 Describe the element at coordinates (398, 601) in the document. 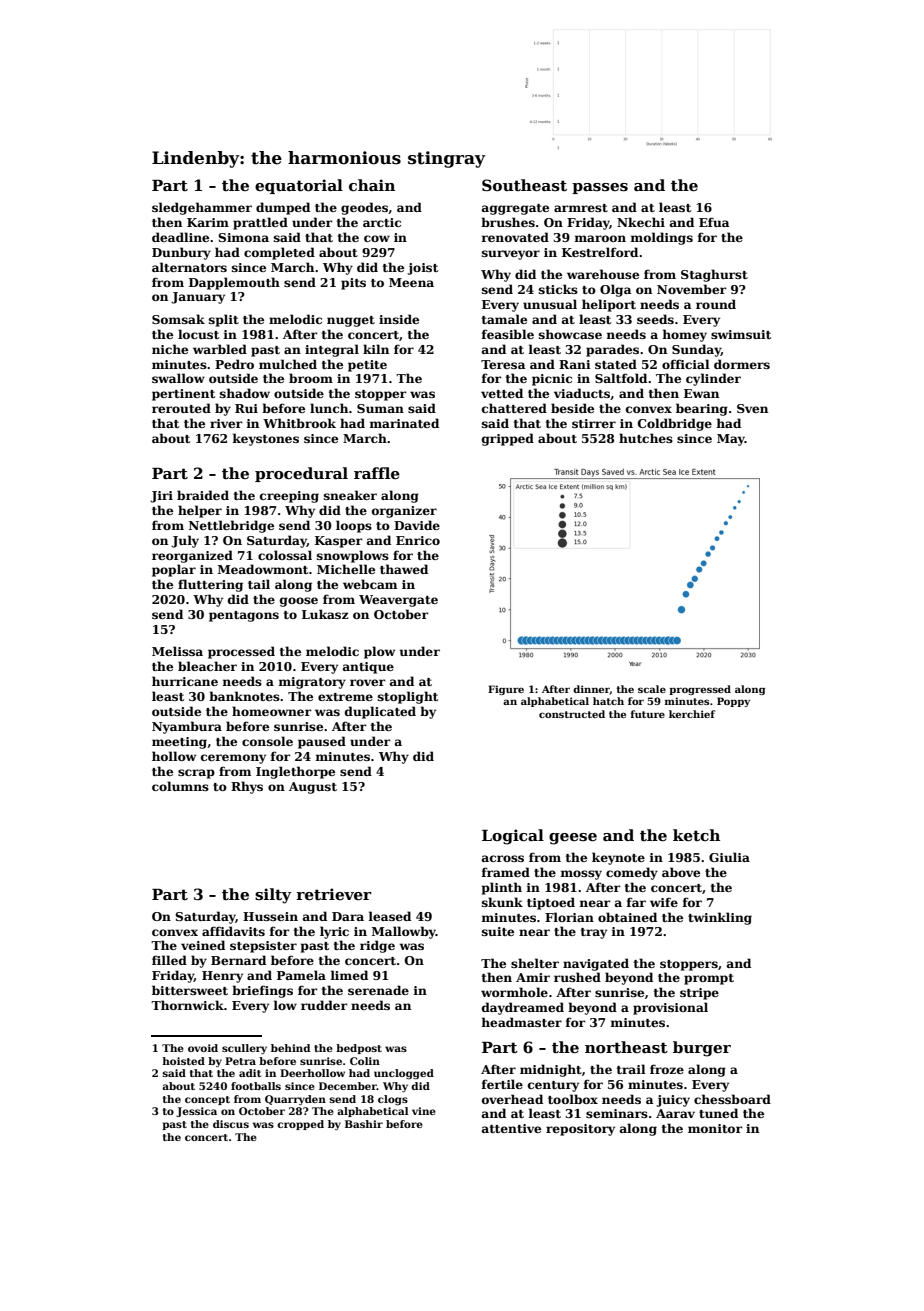

I see `Weavergate` at that location.
